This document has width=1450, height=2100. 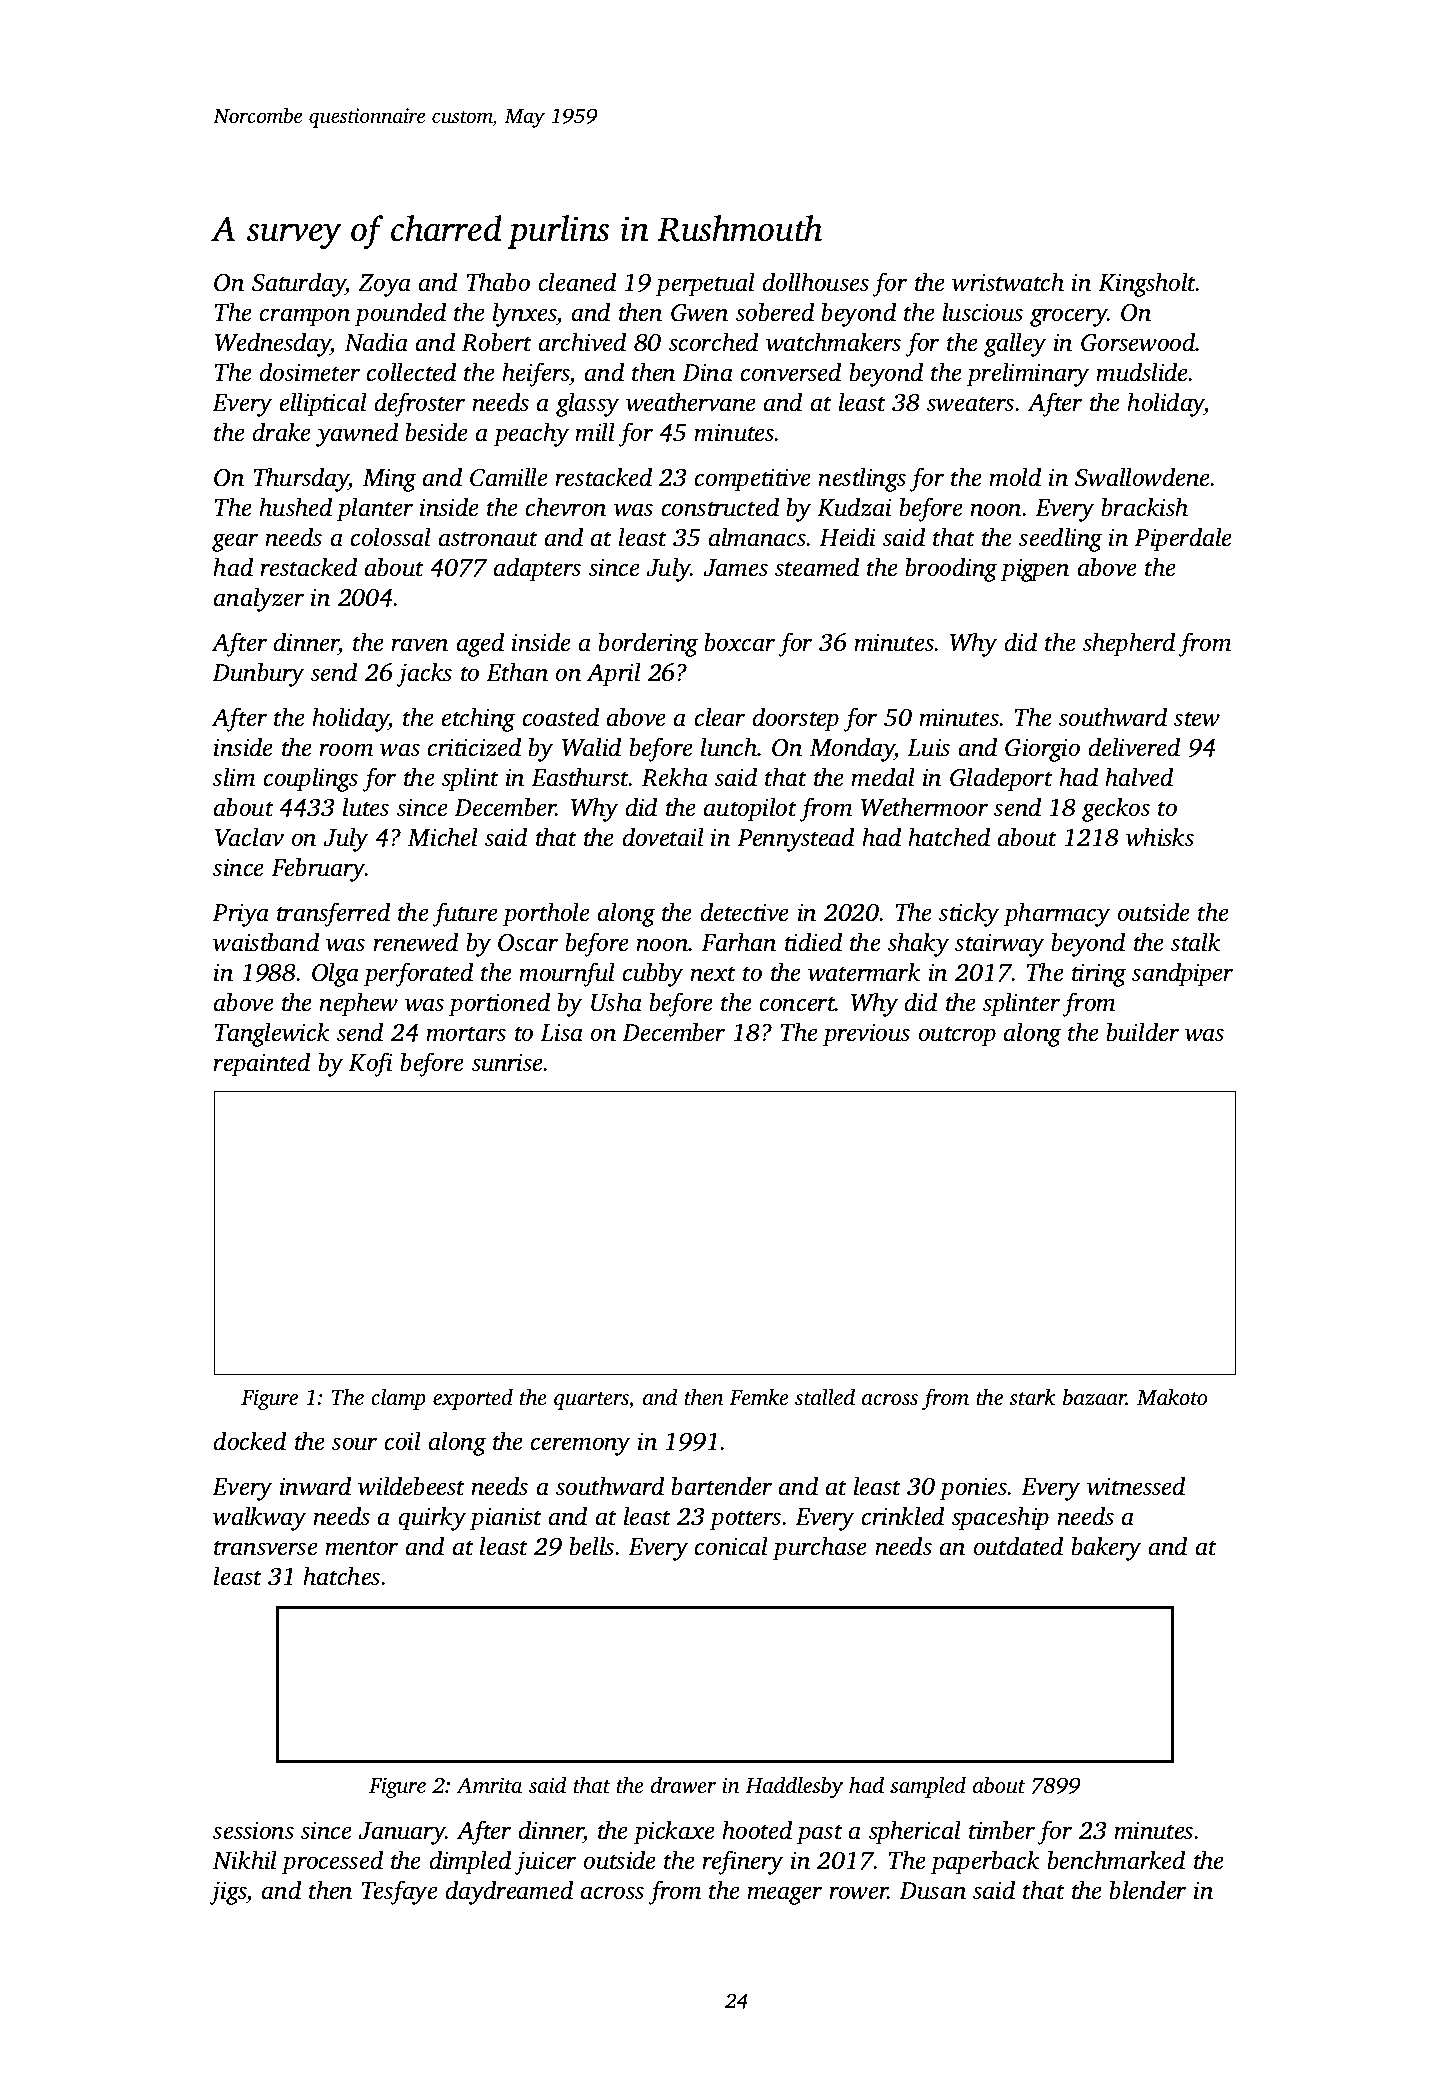 What do you see at coordinates (784, 1895) in the document?
I see `meager` at bounding box center [784, 1895].
